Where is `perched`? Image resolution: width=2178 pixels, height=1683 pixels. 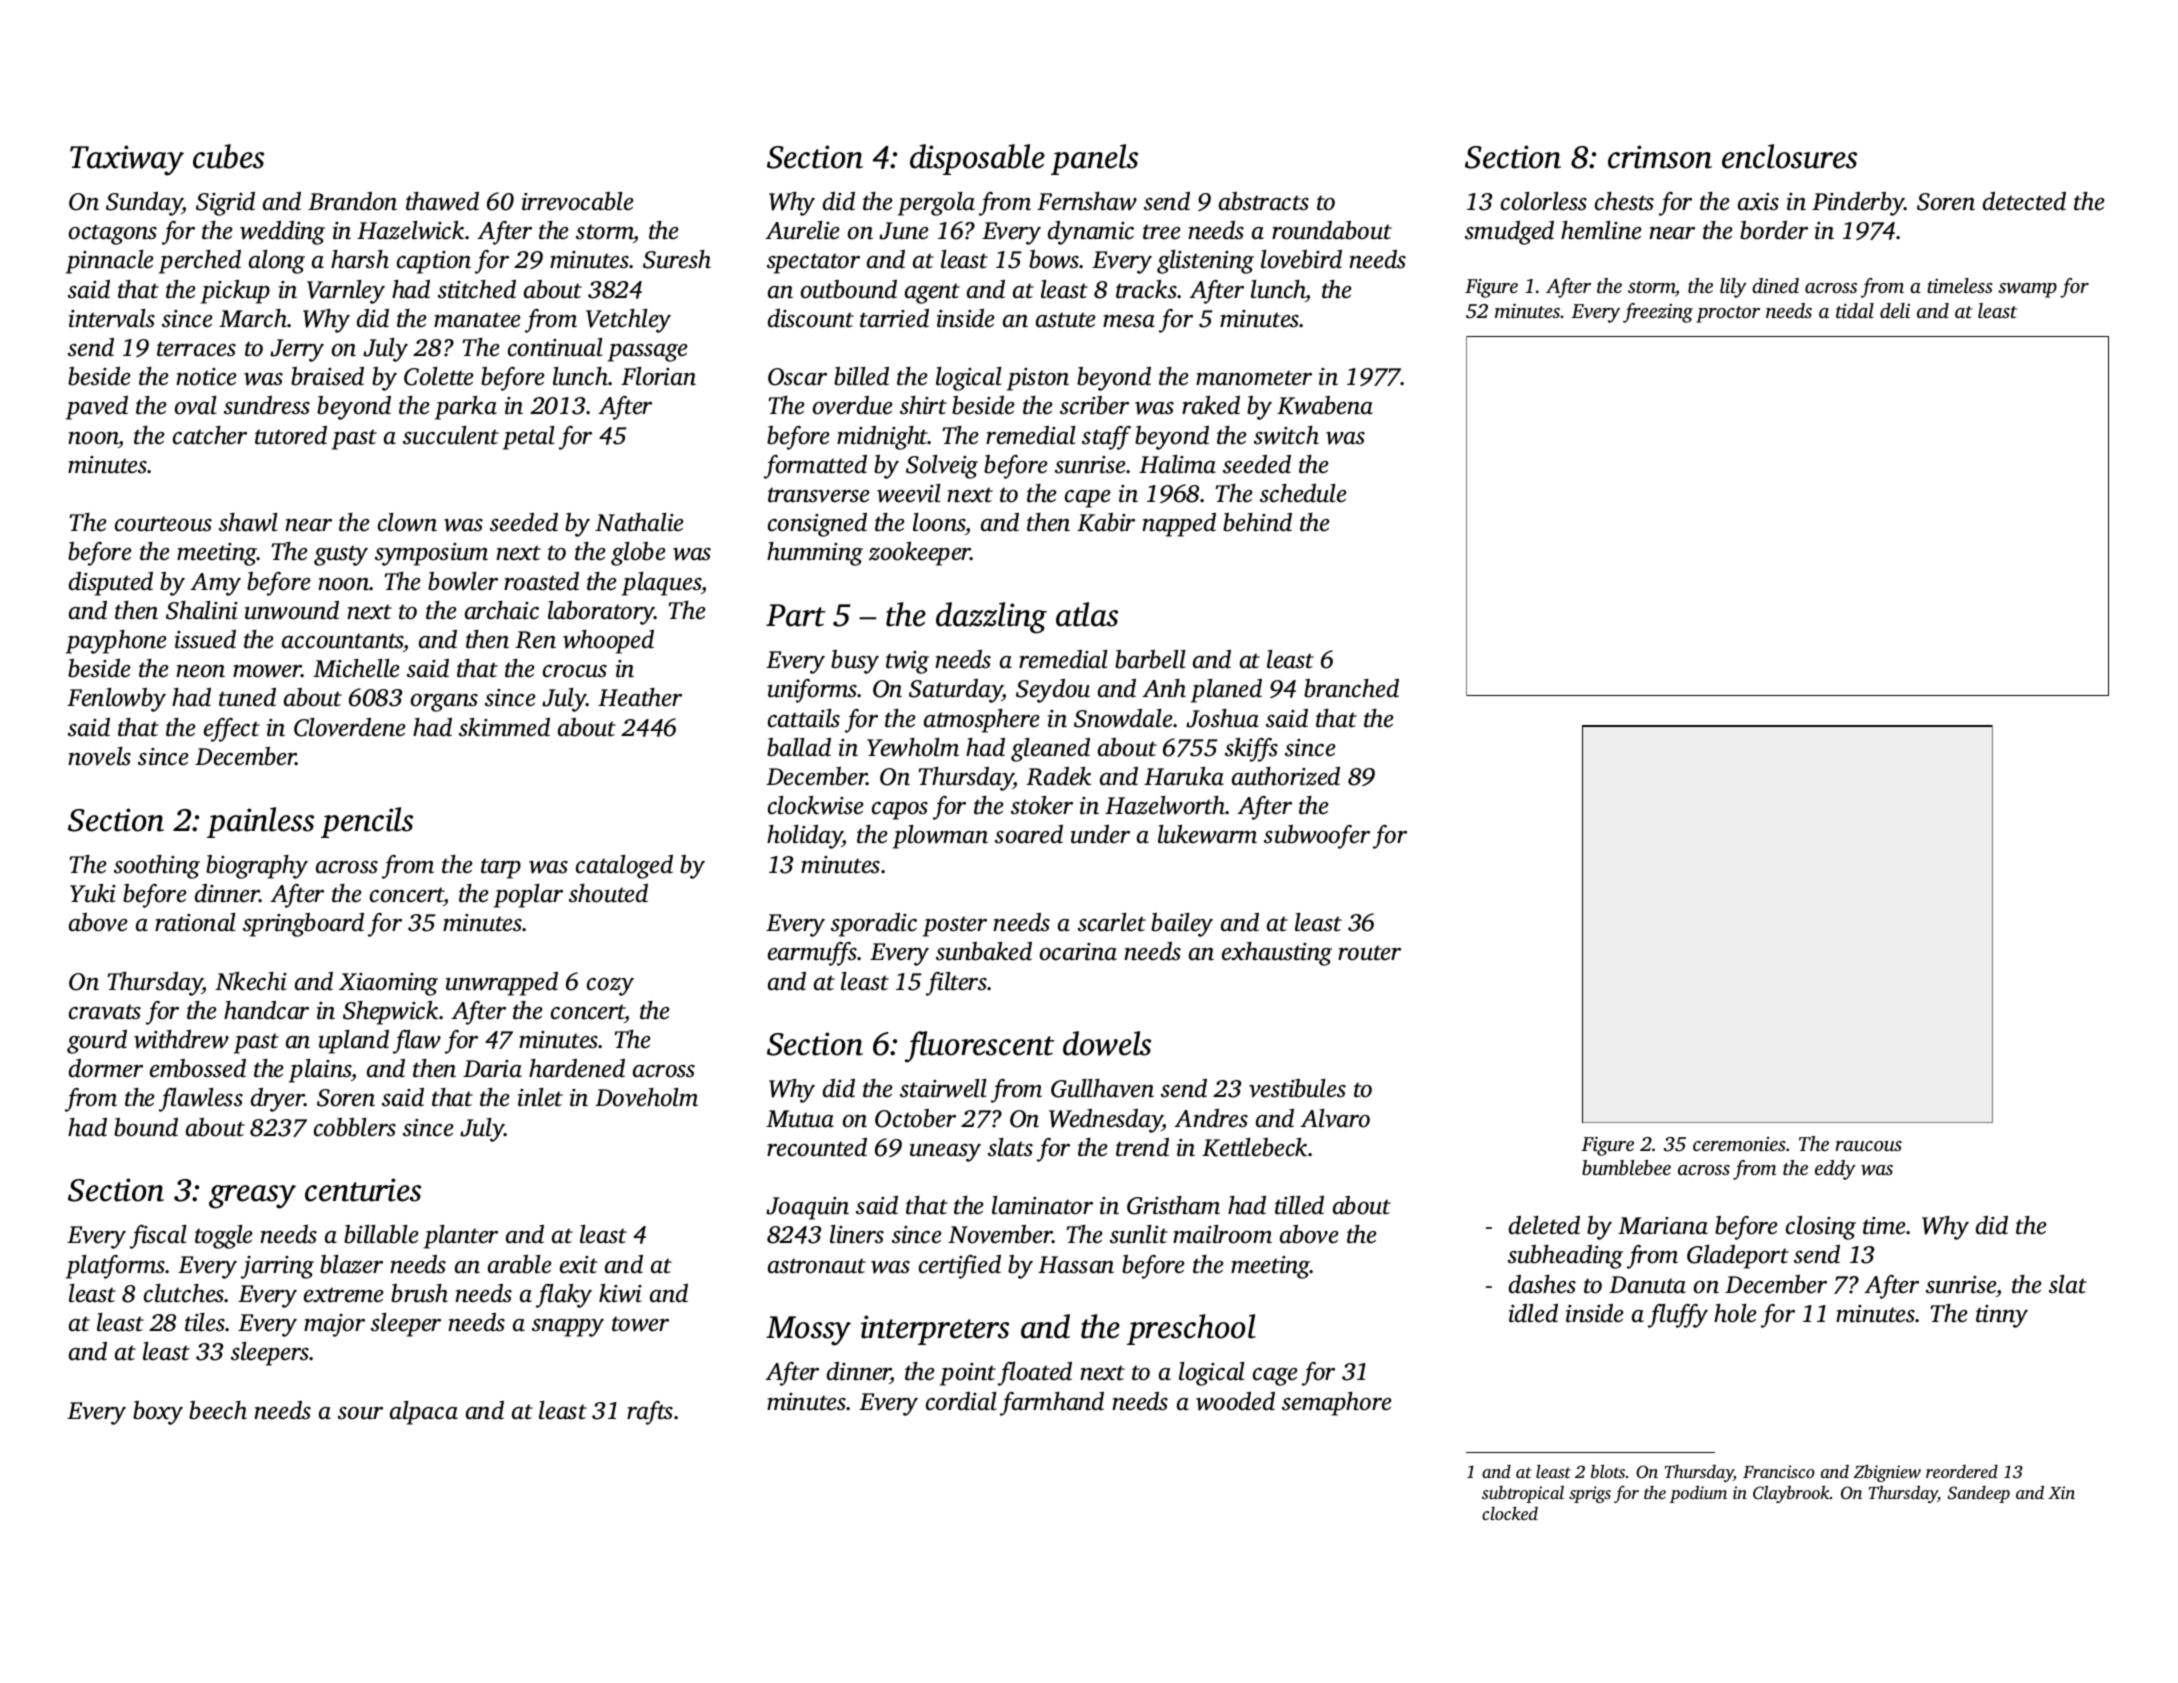 perched is located at coordinates (200, 262).
